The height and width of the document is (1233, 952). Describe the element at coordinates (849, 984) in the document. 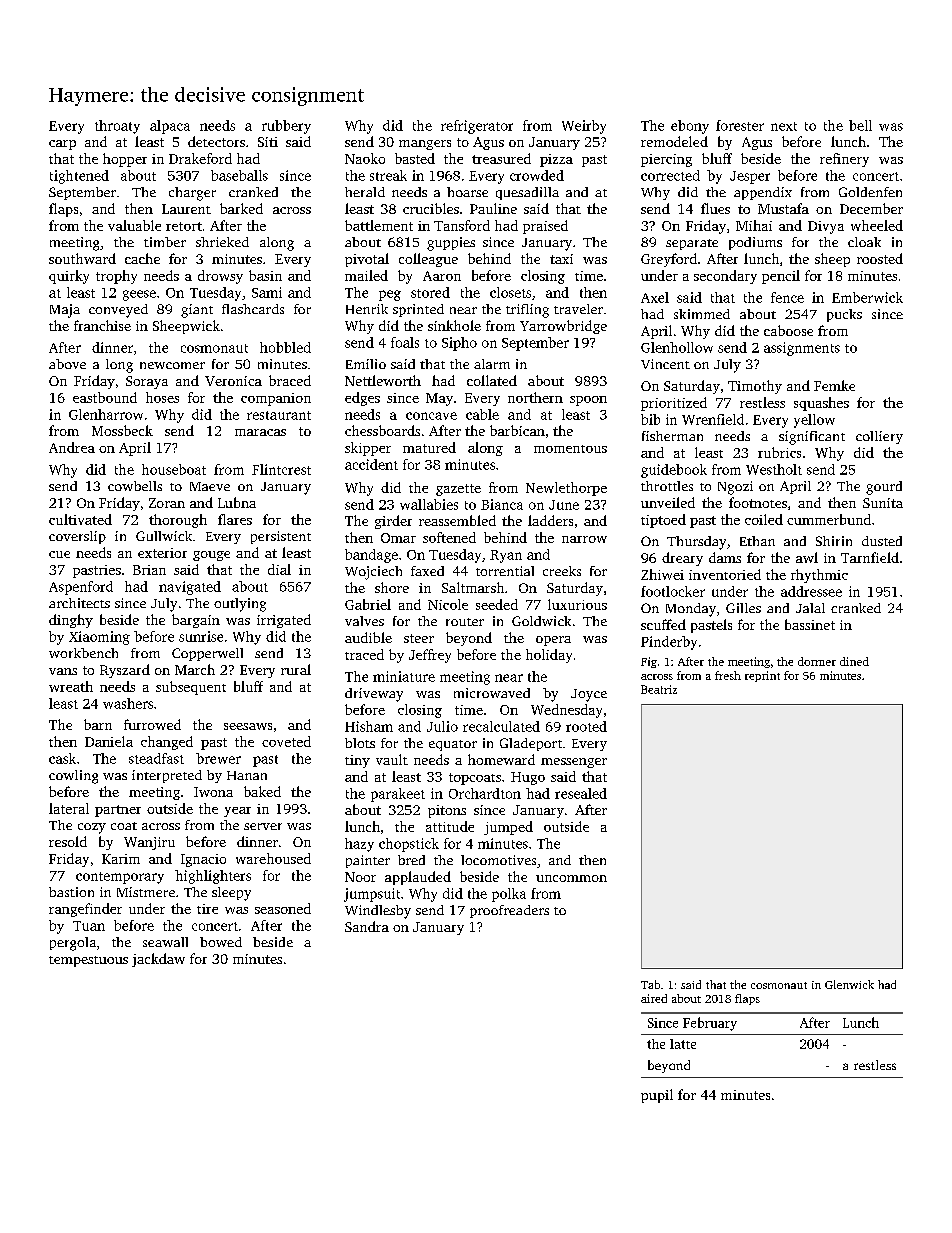

I see `Glenwick` at that location.
